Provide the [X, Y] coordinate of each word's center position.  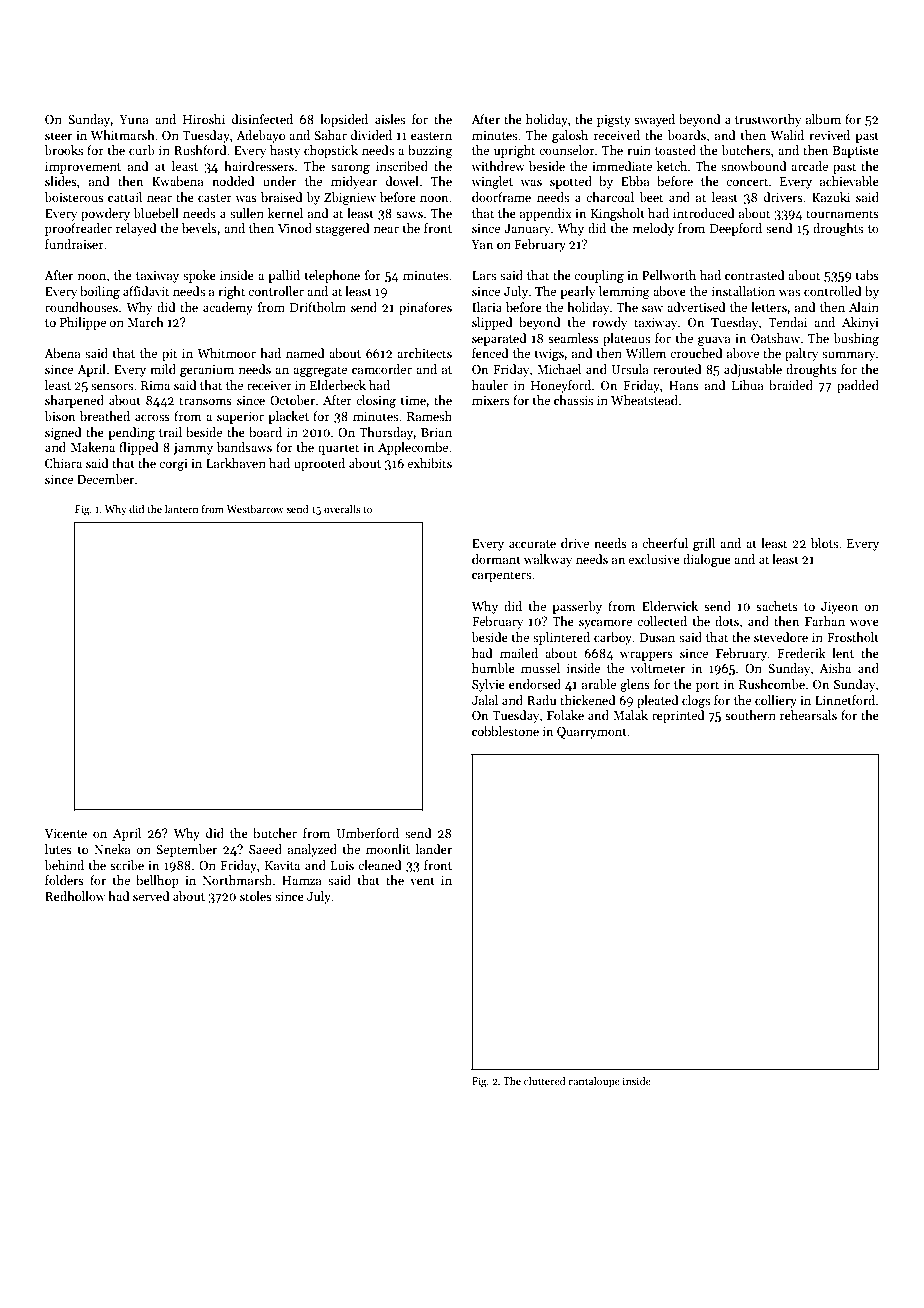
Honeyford [561, 386]
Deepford [736, 229]
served [151, 896]
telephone [332, 276]
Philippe [83, 323]
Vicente [65, 833]
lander [434, 849]
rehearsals [808, 715]
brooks [63, 150]
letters [769, 307]
